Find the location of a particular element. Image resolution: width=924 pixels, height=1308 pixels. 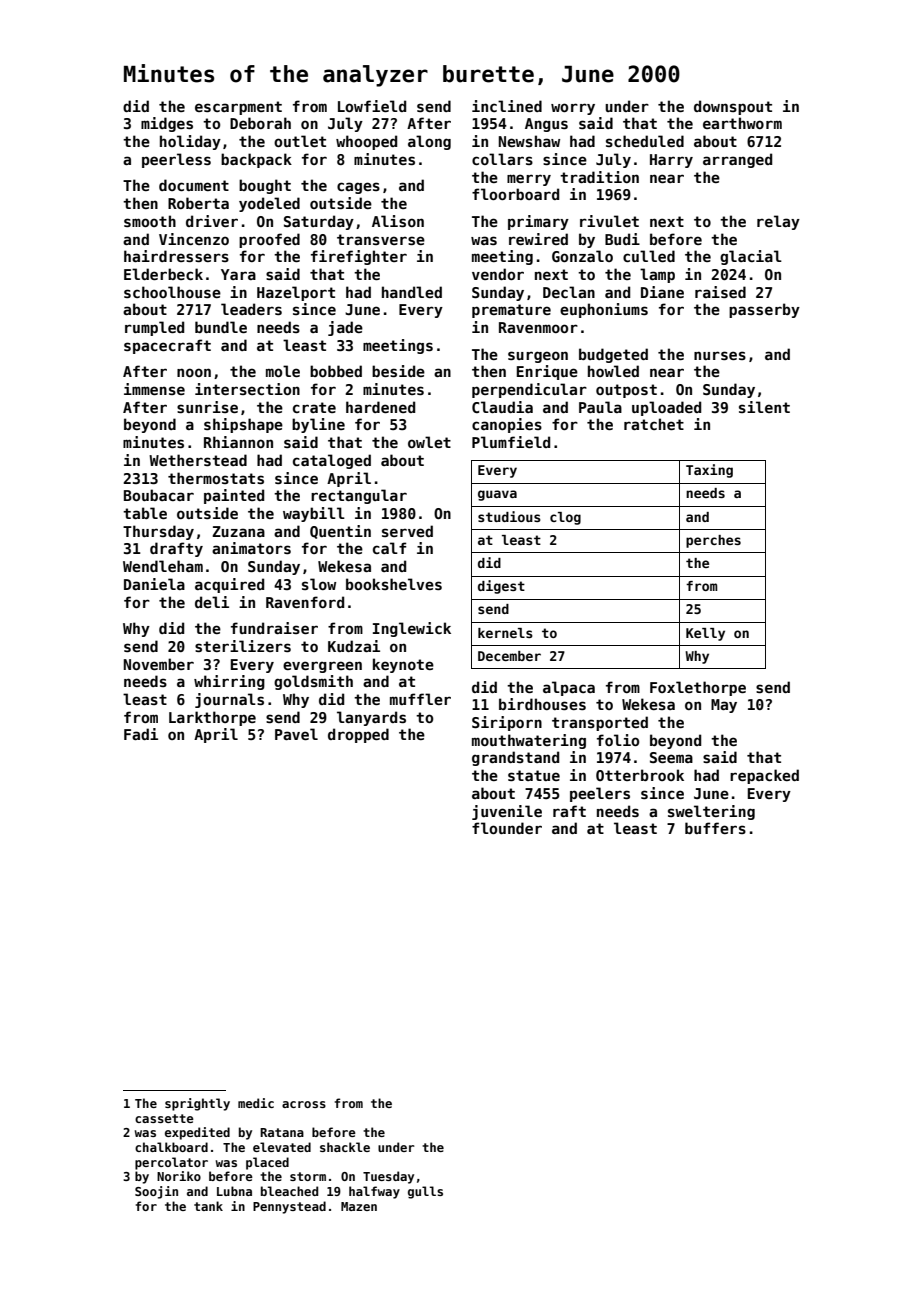

Yara is located at coordinates (238, 274).
